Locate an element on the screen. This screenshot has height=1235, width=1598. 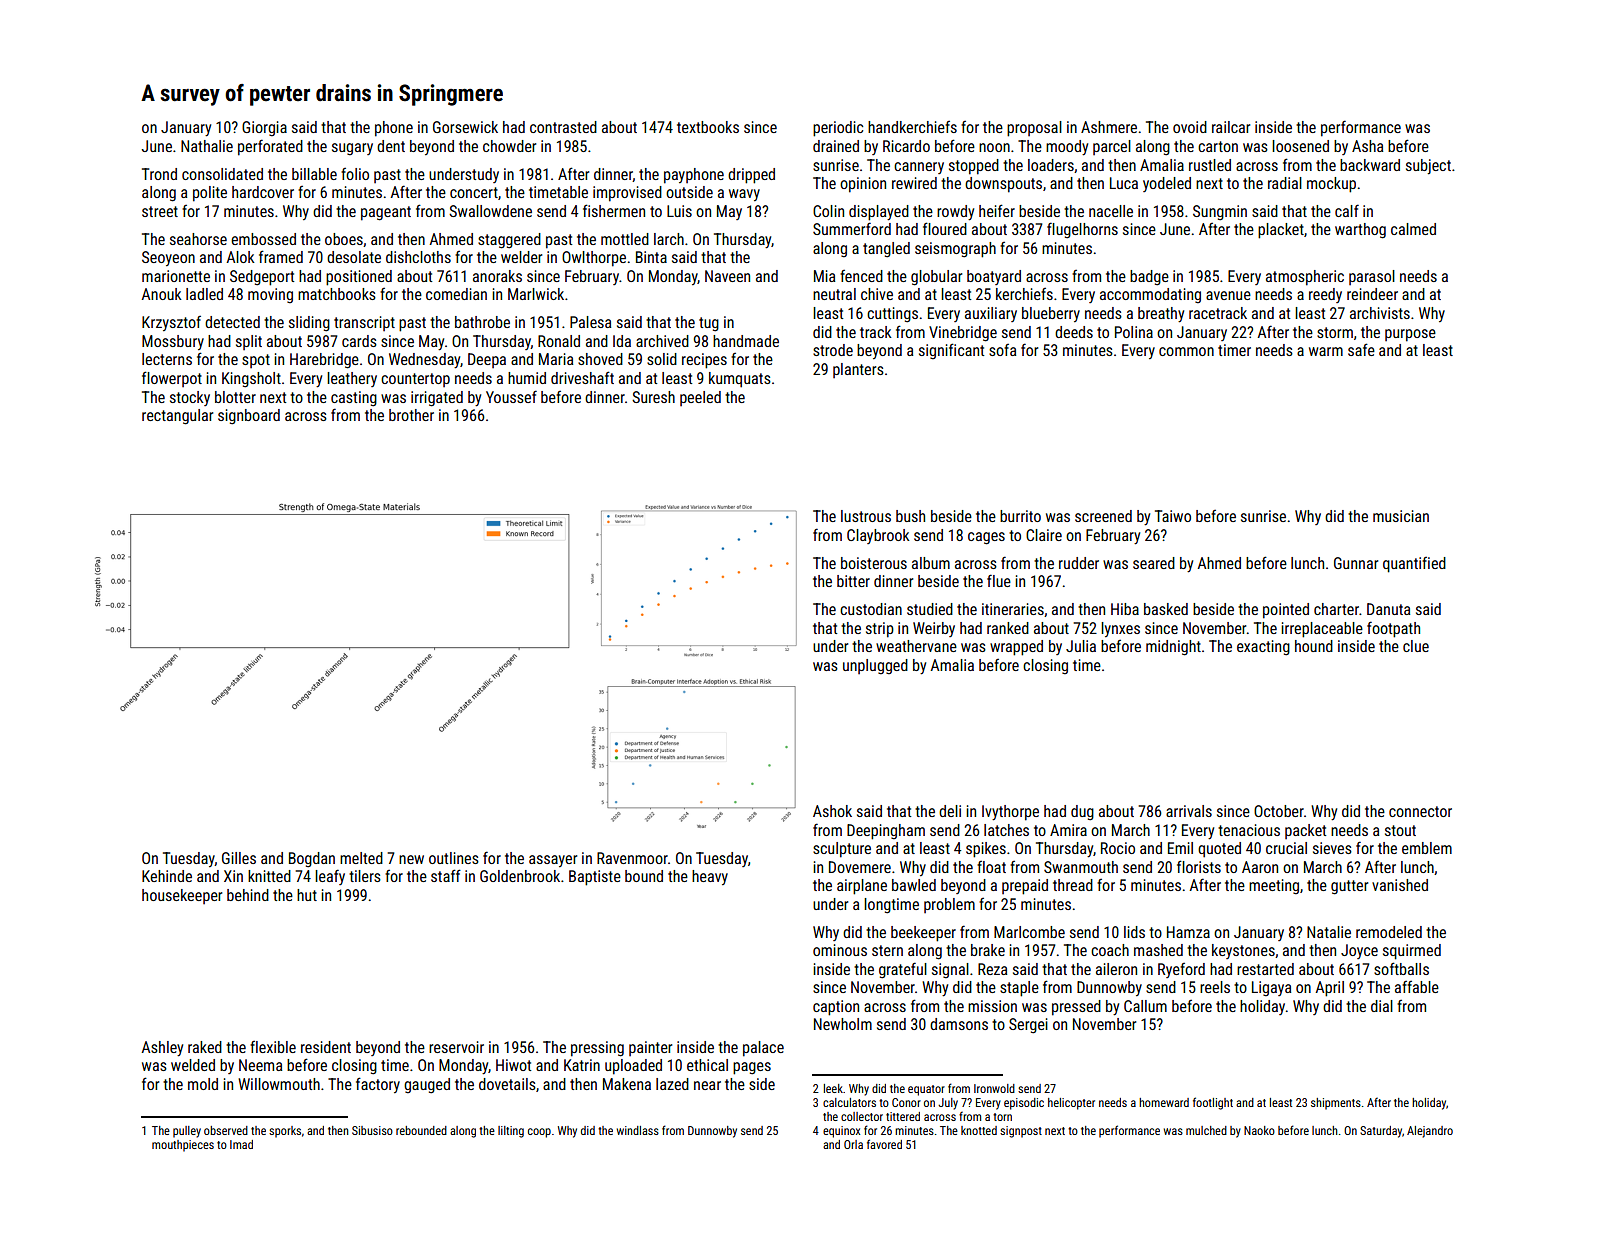
Imad is located at coordinates (241, 1144).
